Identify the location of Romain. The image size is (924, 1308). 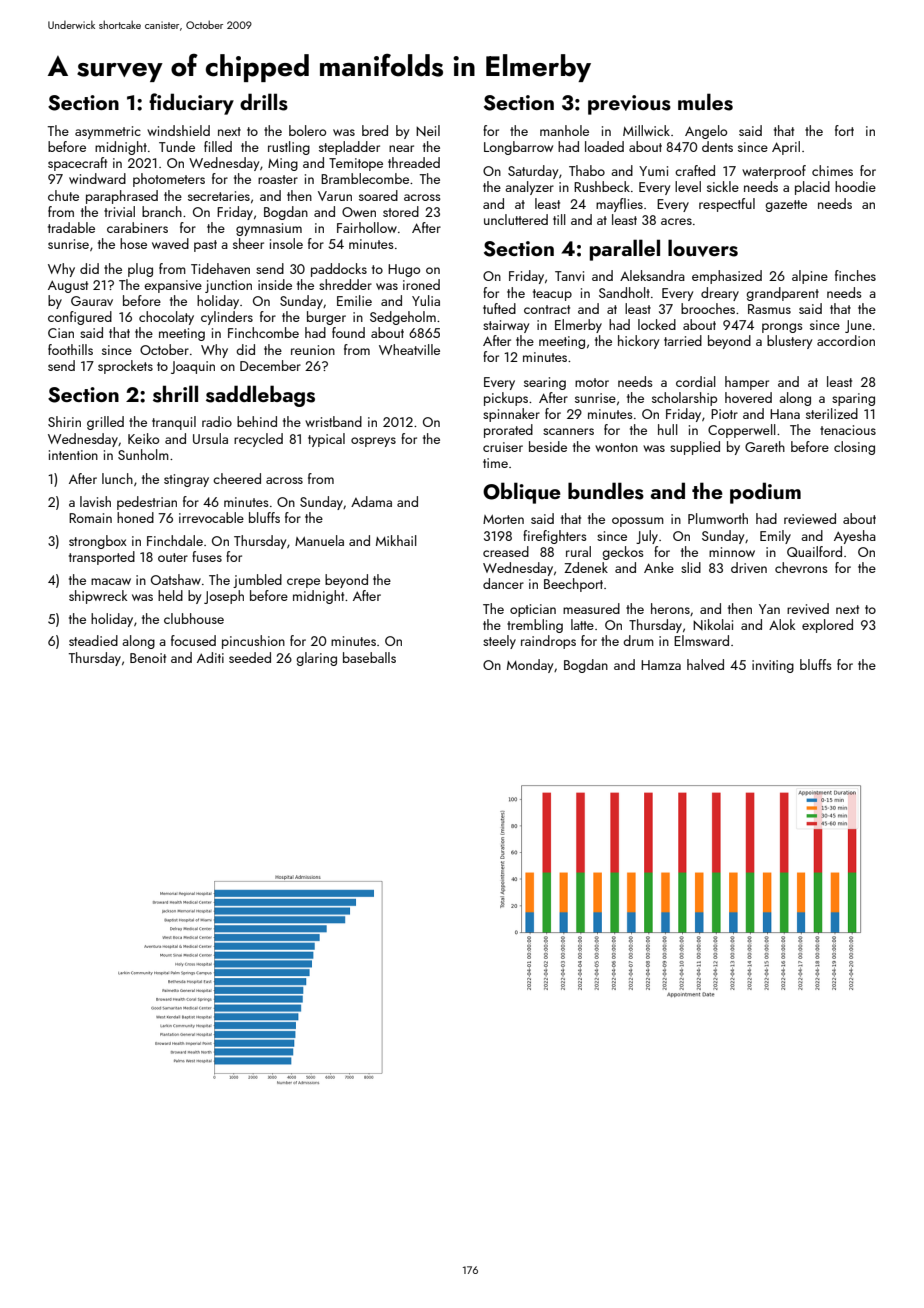
(90, 518).
